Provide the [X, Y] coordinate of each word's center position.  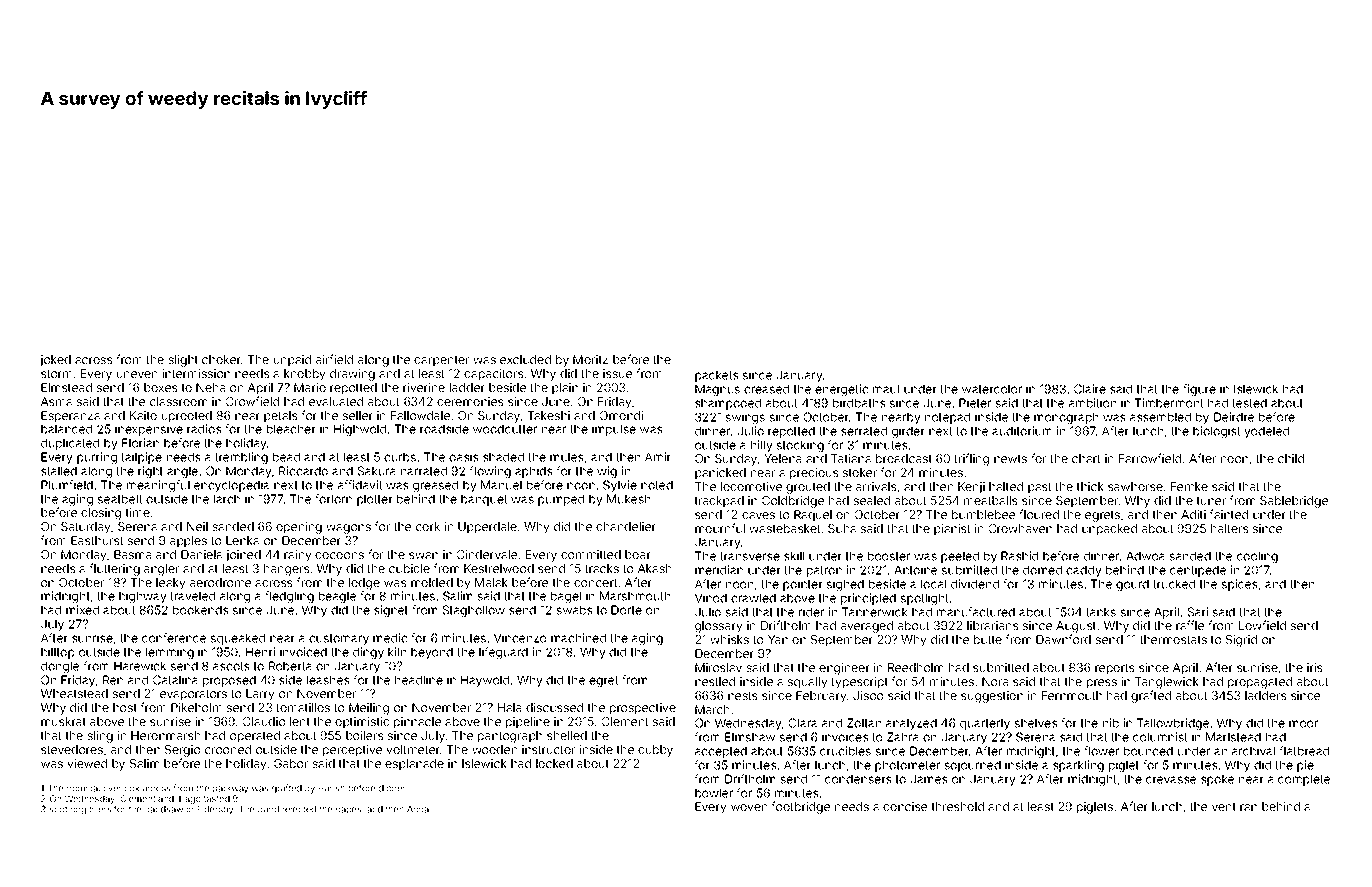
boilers [364, 735]
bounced [1148, 751]
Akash [654, 568]
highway [143, 597]
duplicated [70, 444]
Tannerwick [875, 612]
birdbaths [859, 403]
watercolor [992, 389]
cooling [1257, 557]
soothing [67, 810]
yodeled [1266, 432]
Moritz [590, 359]
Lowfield [1262, 625]
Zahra [902, 737]
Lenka [242, 540]
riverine [424, 387]
